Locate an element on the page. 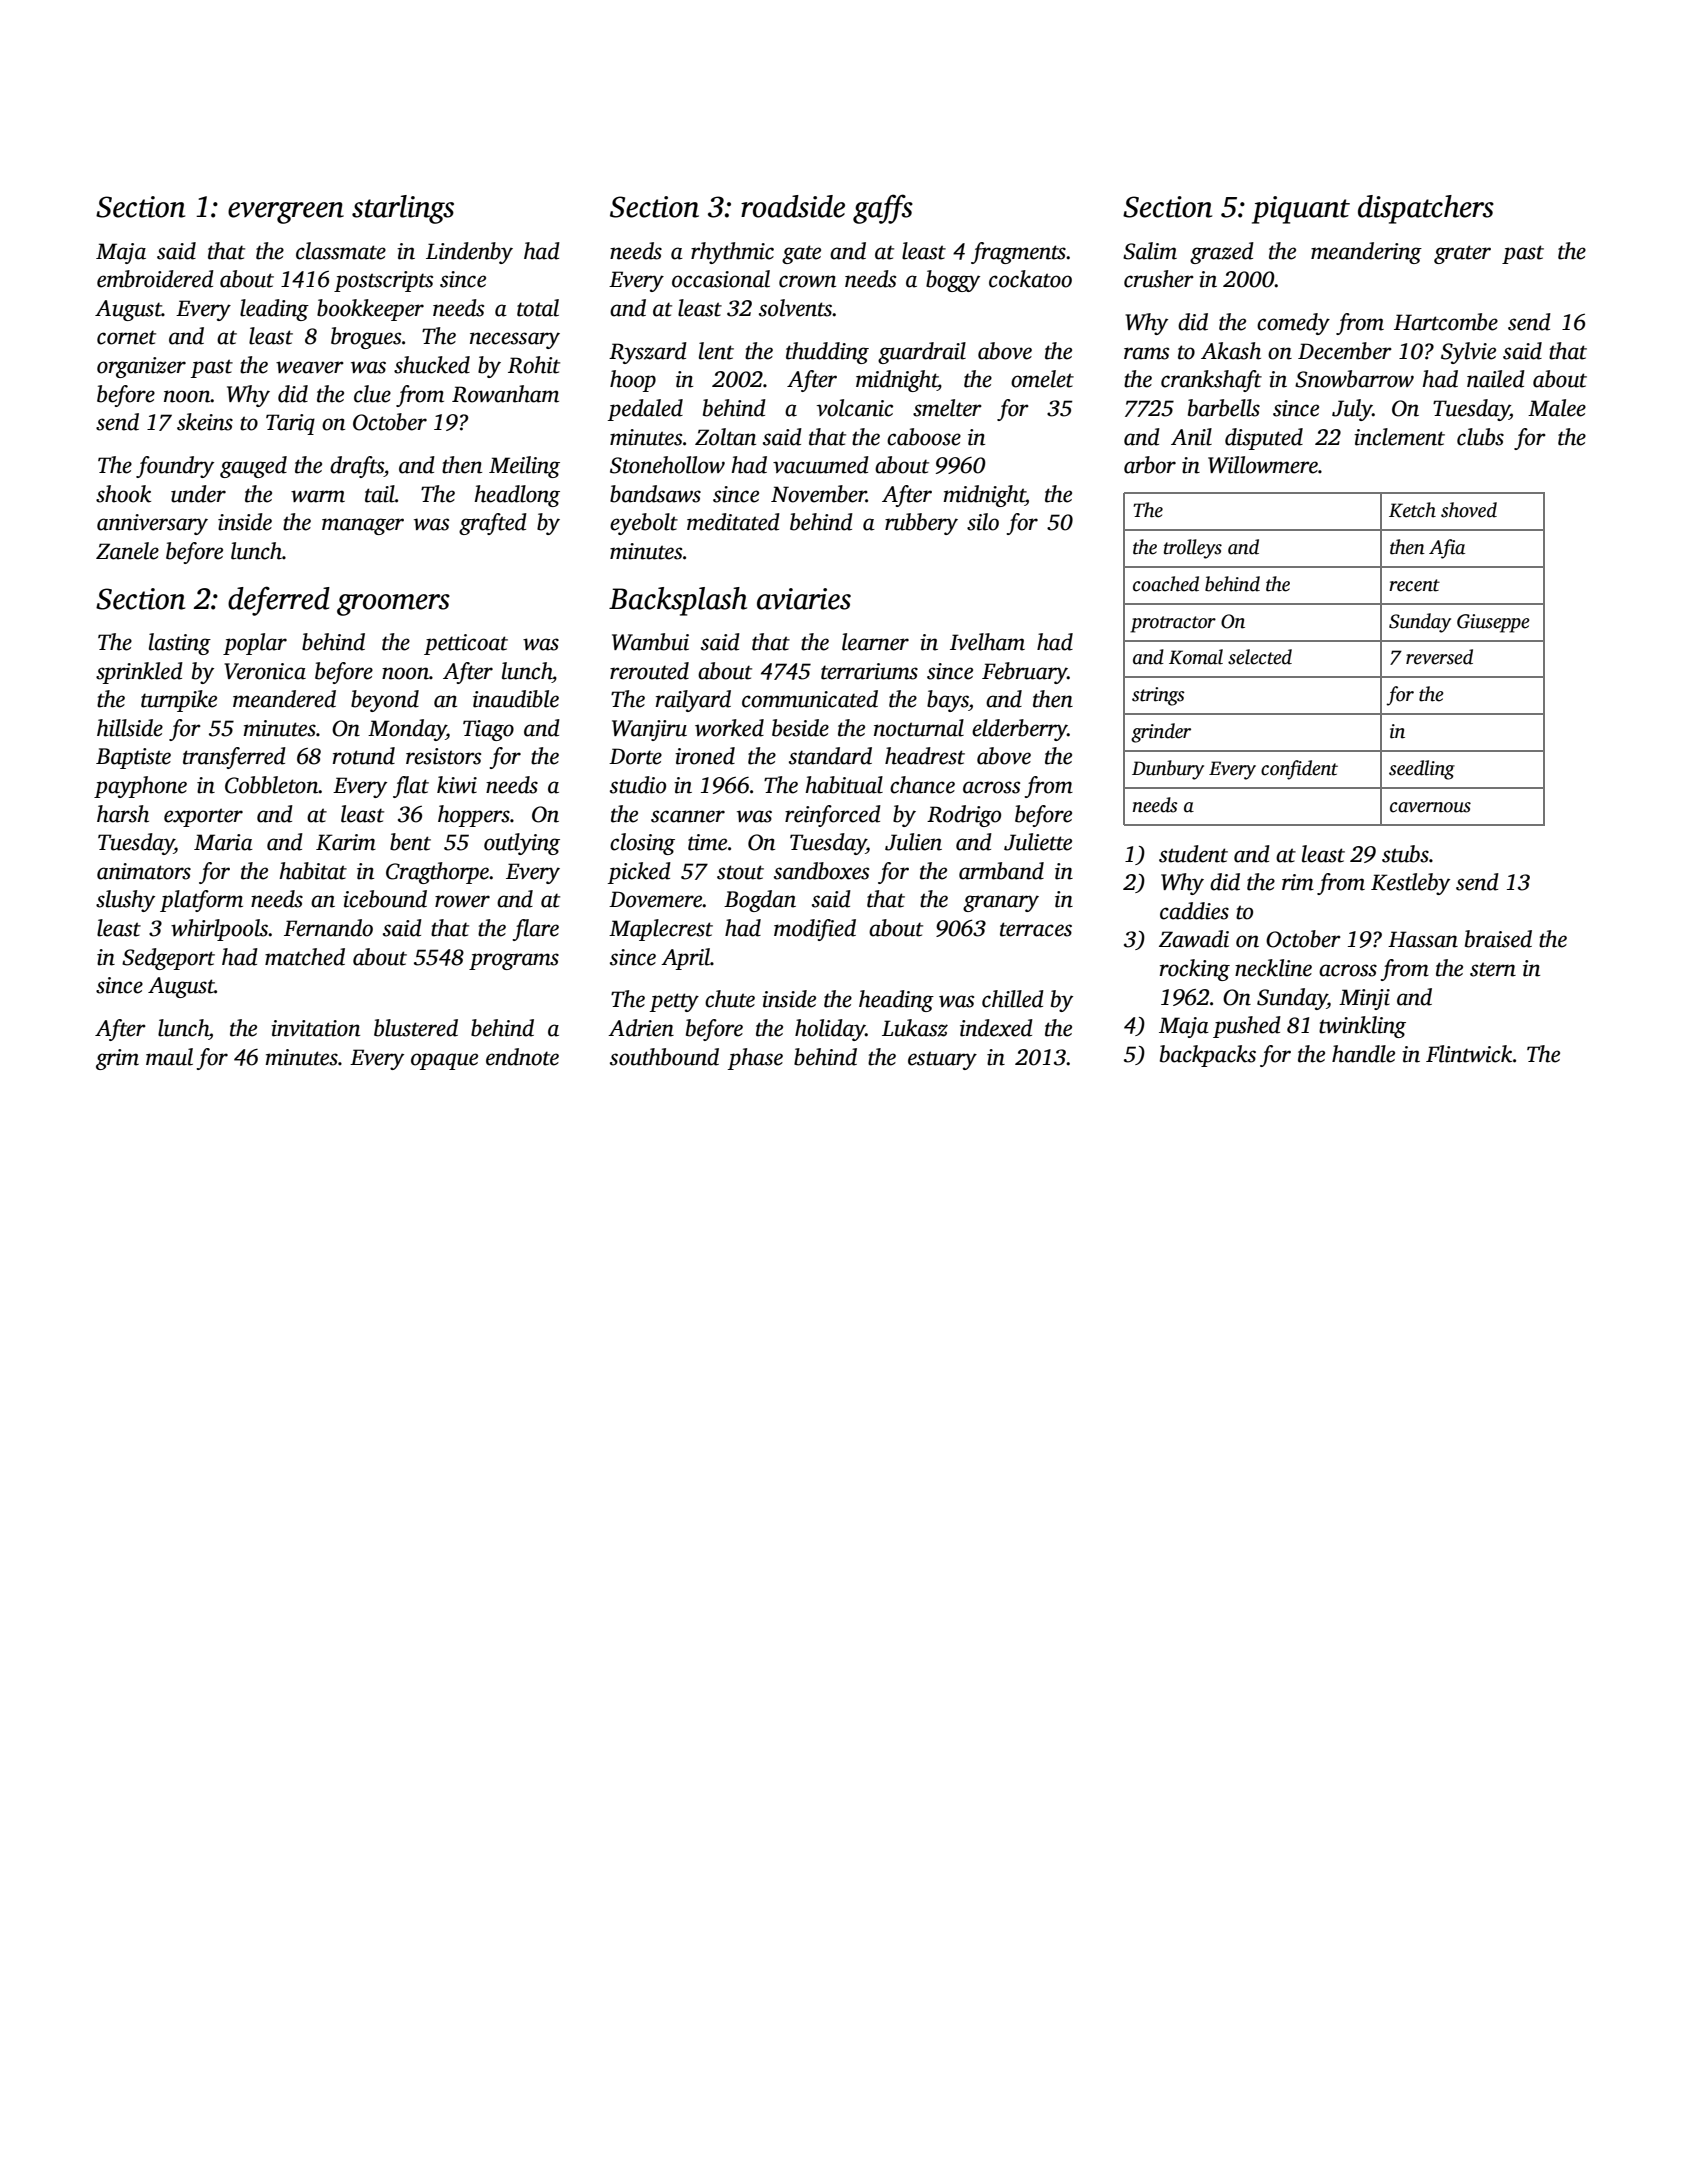 Image resolution: width=1683 pixels, height=2178 pixels. phase is located at coordinates (755, 1059).
